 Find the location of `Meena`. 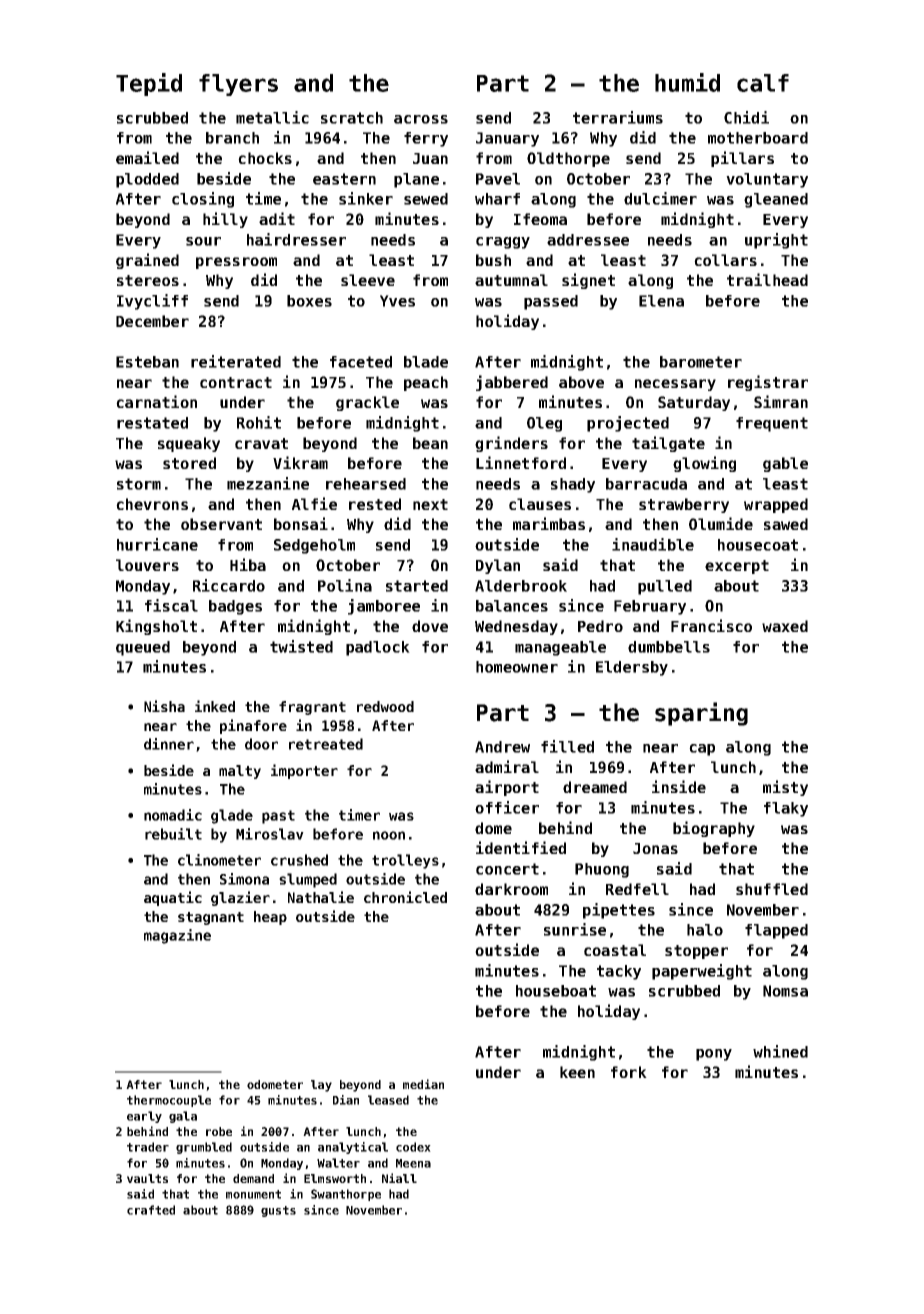

Meena is located at coordinates (413, 1163).
